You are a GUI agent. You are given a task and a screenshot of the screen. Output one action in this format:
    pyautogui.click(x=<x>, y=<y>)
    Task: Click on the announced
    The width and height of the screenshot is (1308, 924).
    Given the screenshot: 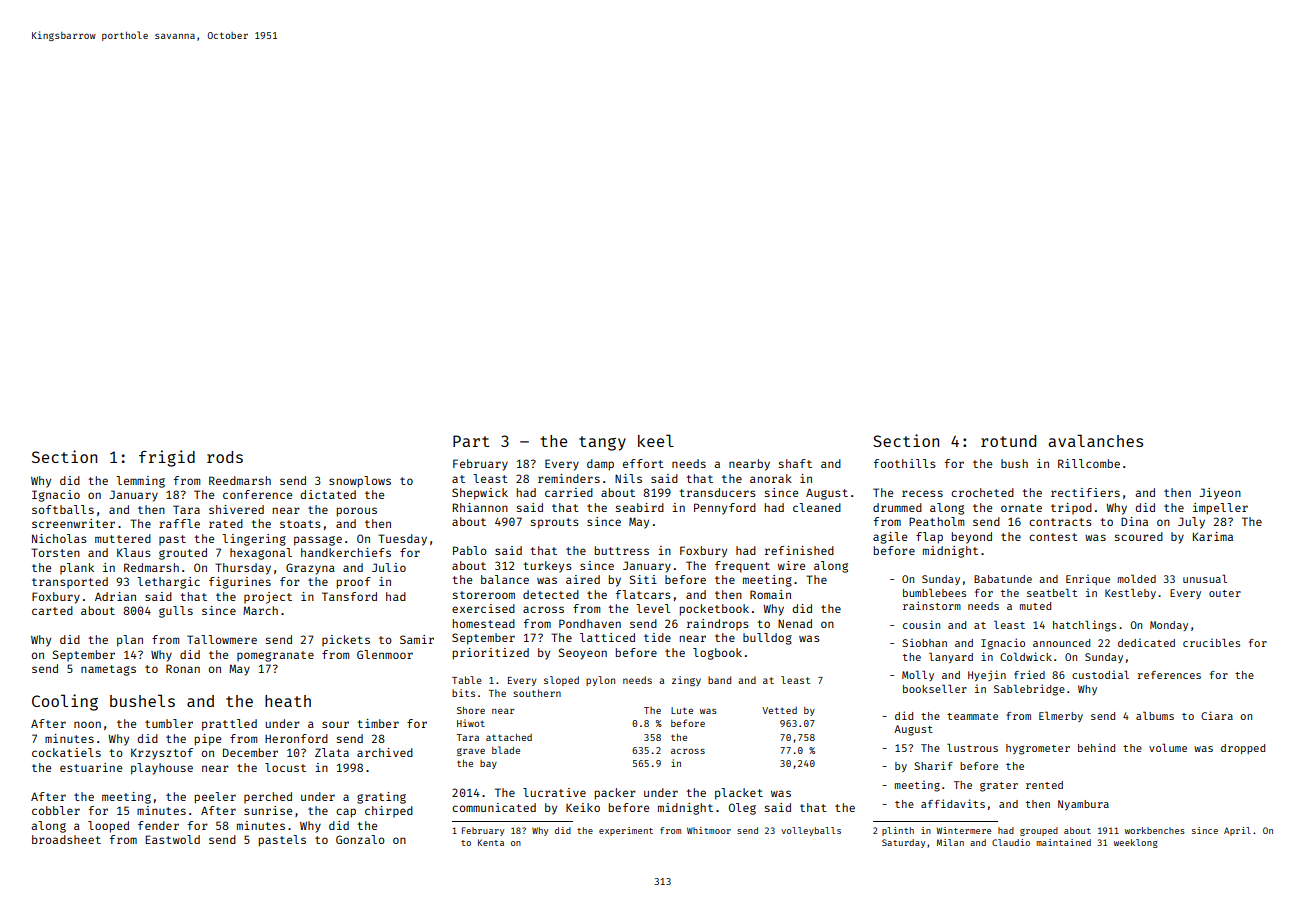 What is the action you would take?
    pyautogui.click(x=1061, y=643)
